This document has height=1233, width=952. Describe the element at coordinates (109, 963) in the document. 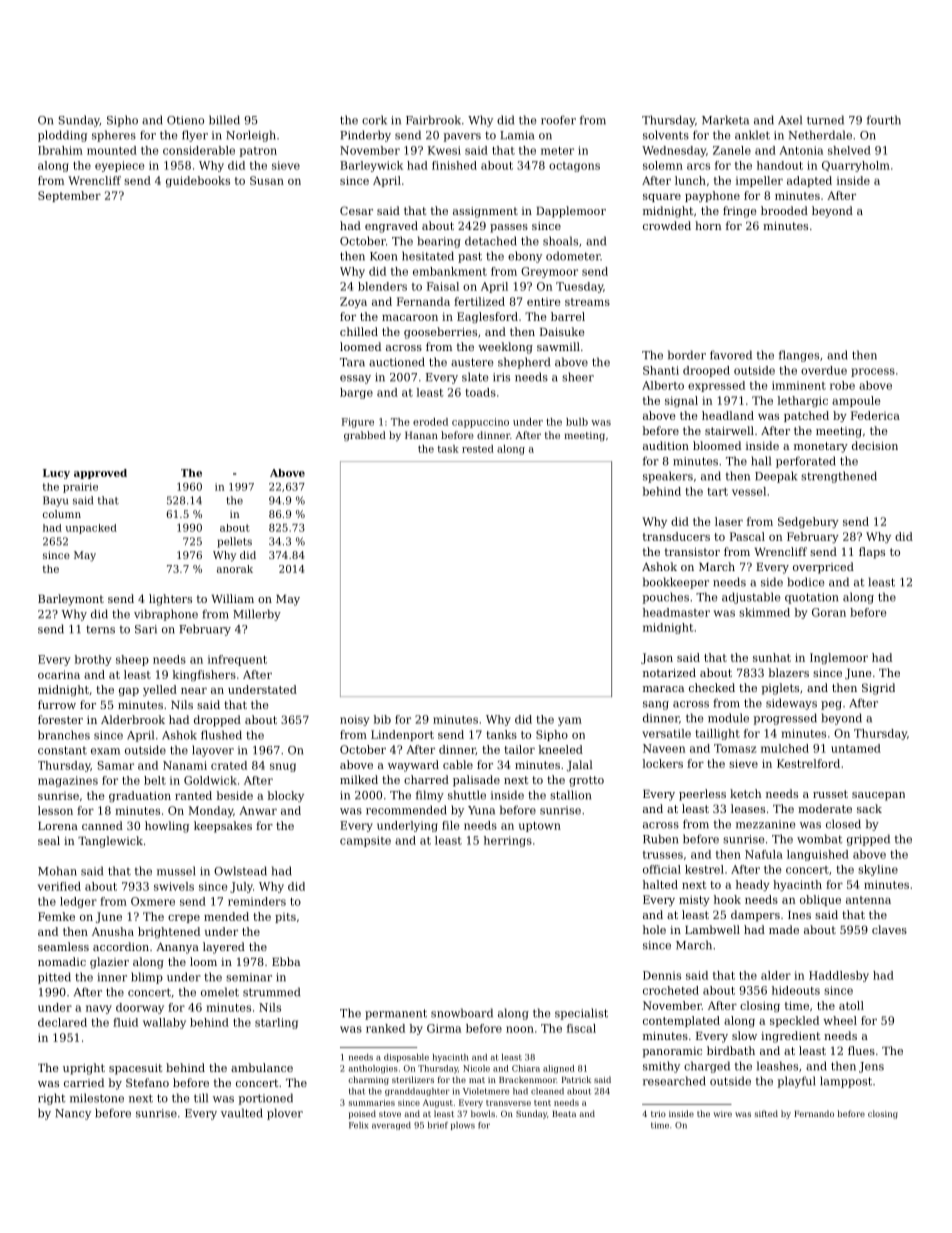

I see `glazier` at that location.
